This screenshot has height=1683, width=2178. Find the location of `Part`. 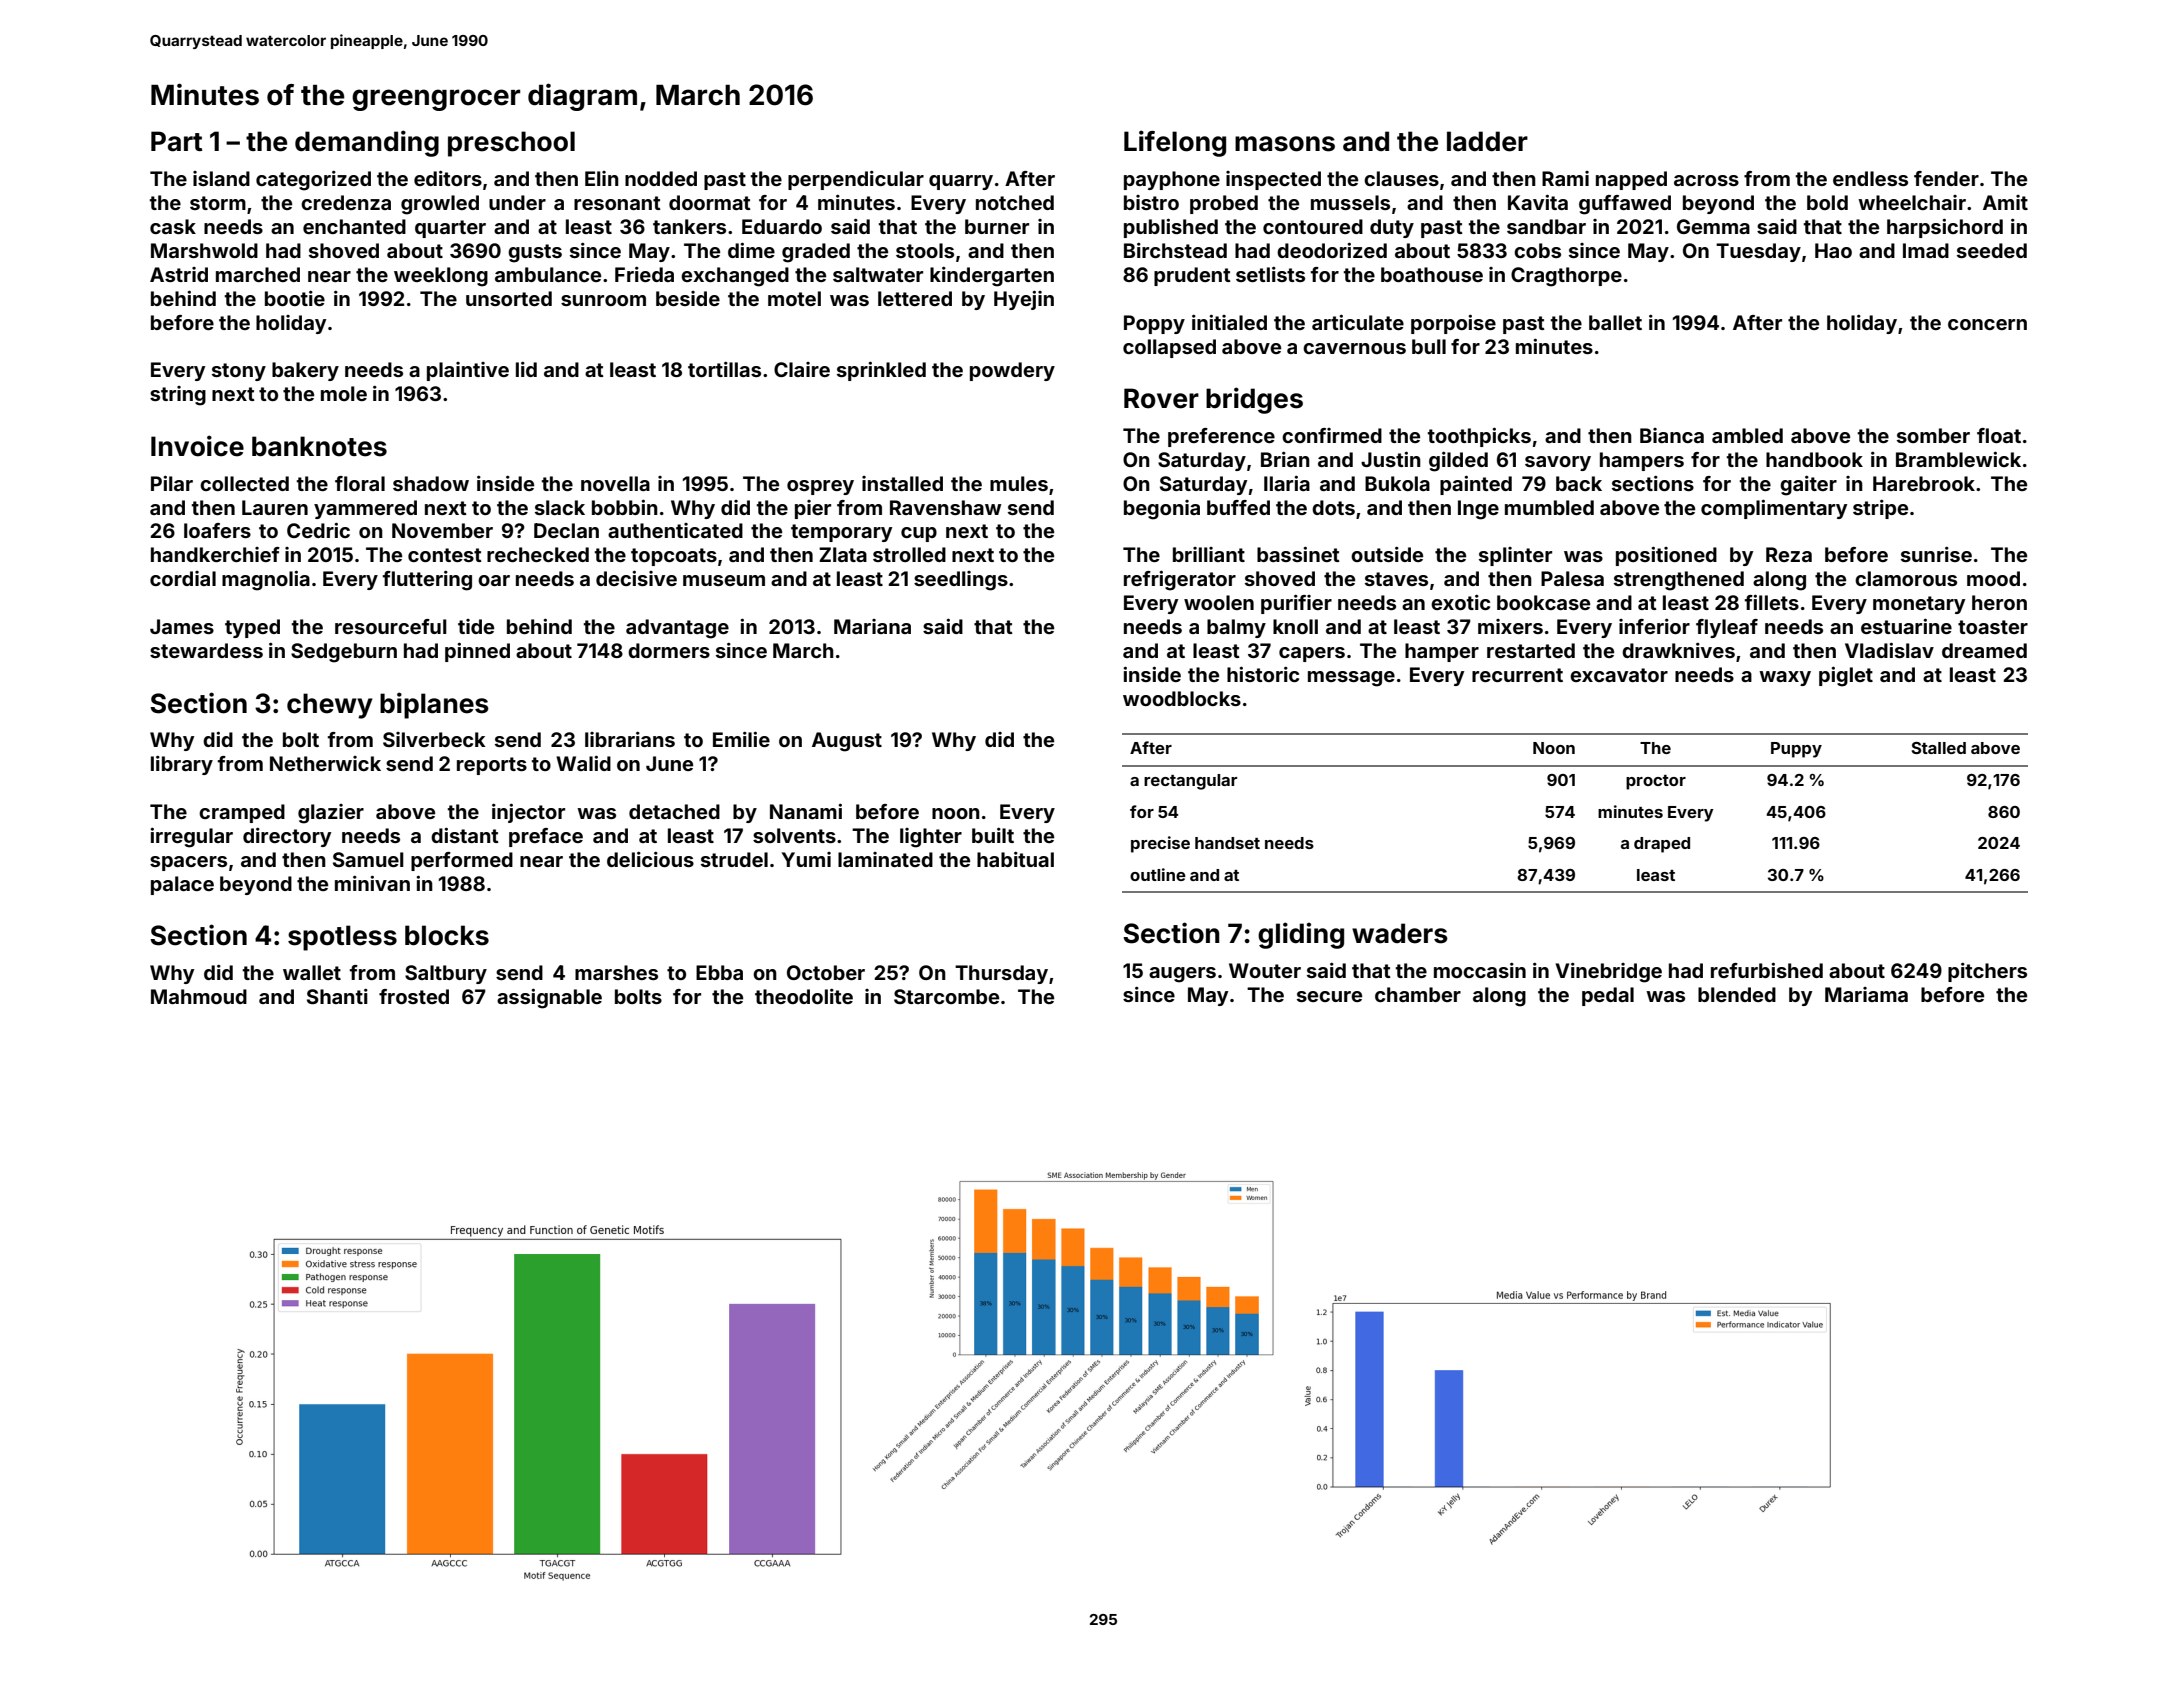

Part is located at coordinates (176, 141).
